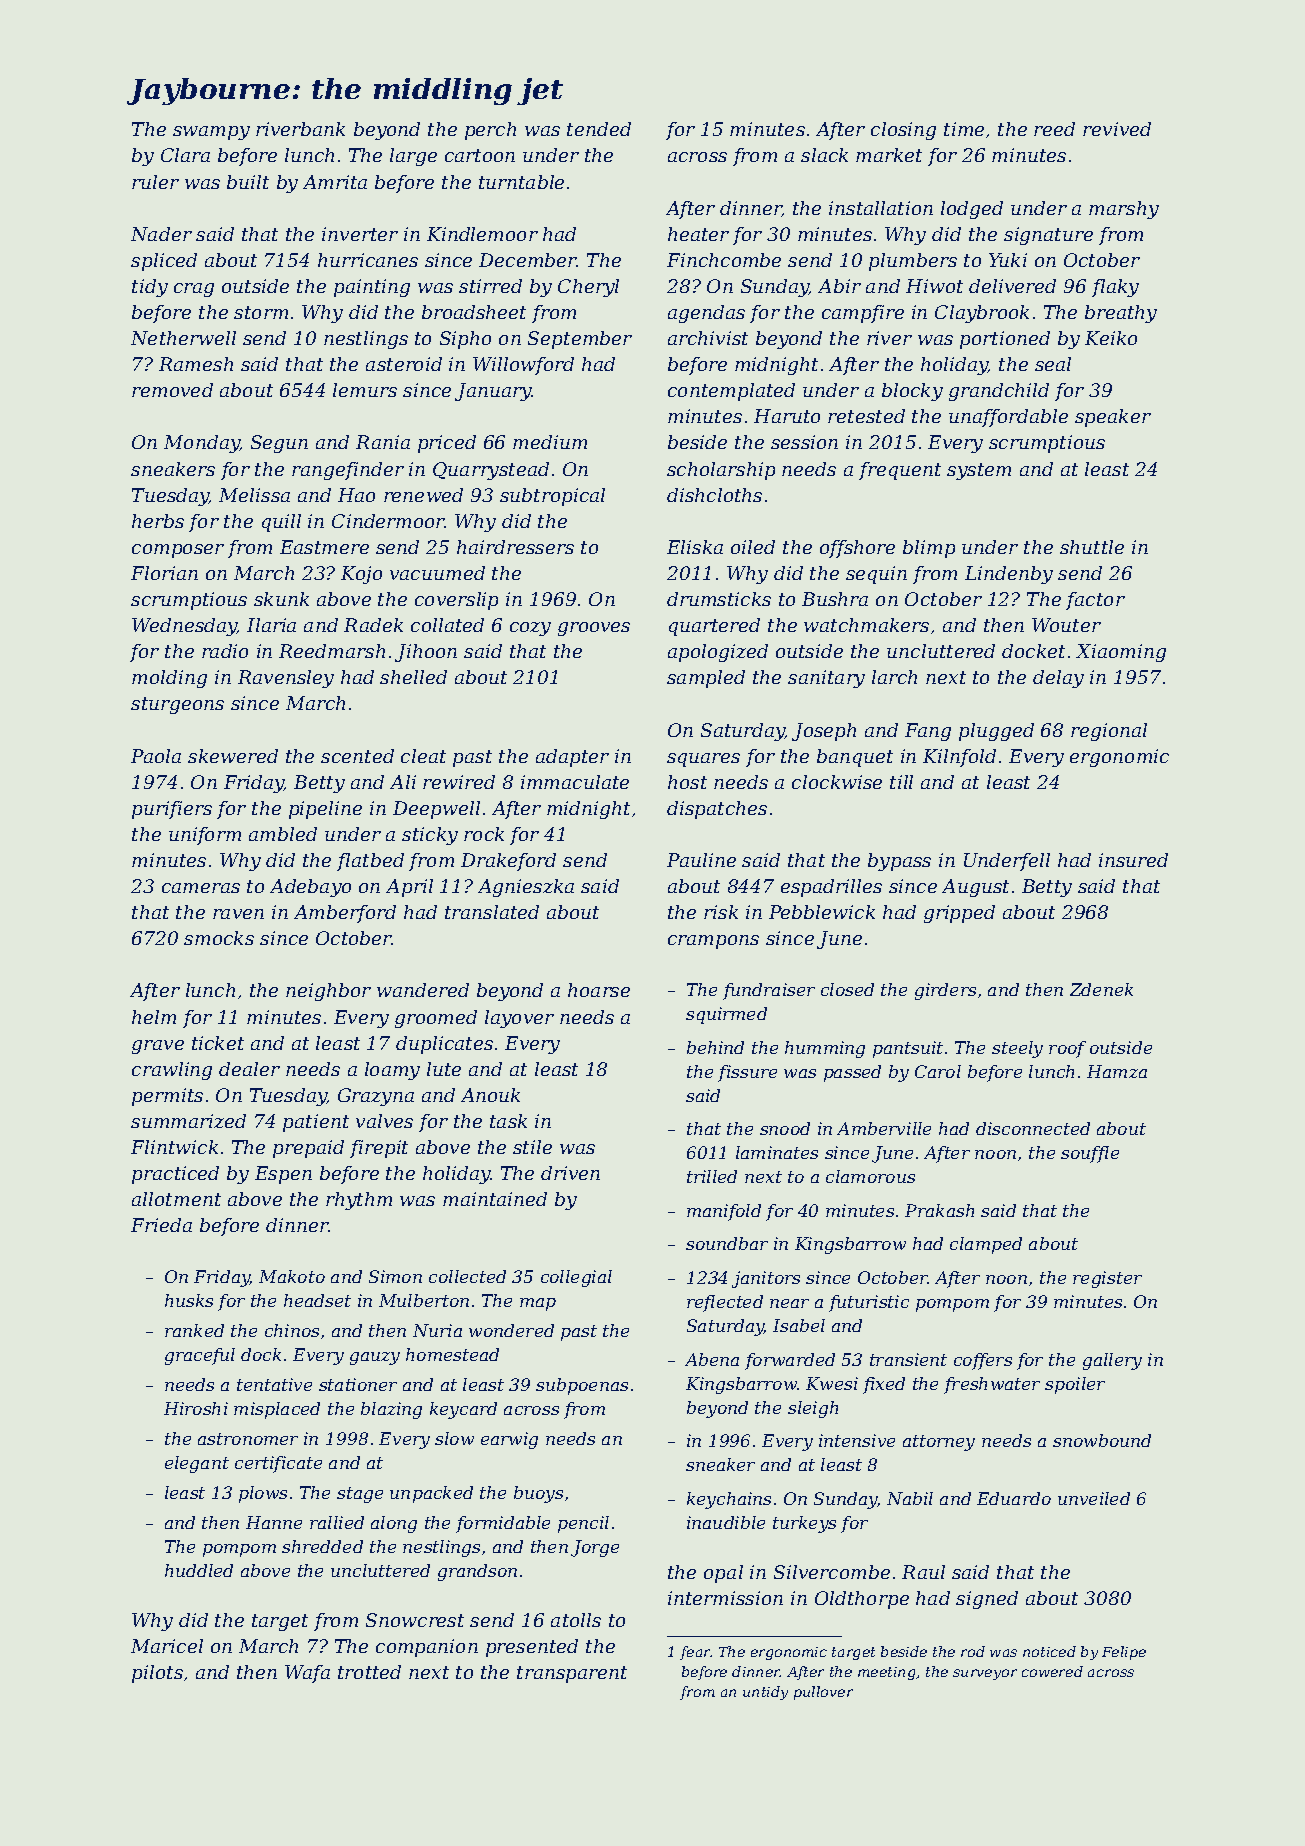  Describe the element at coordinates (1115, 288) in the image. I see `flaky` at that location.
